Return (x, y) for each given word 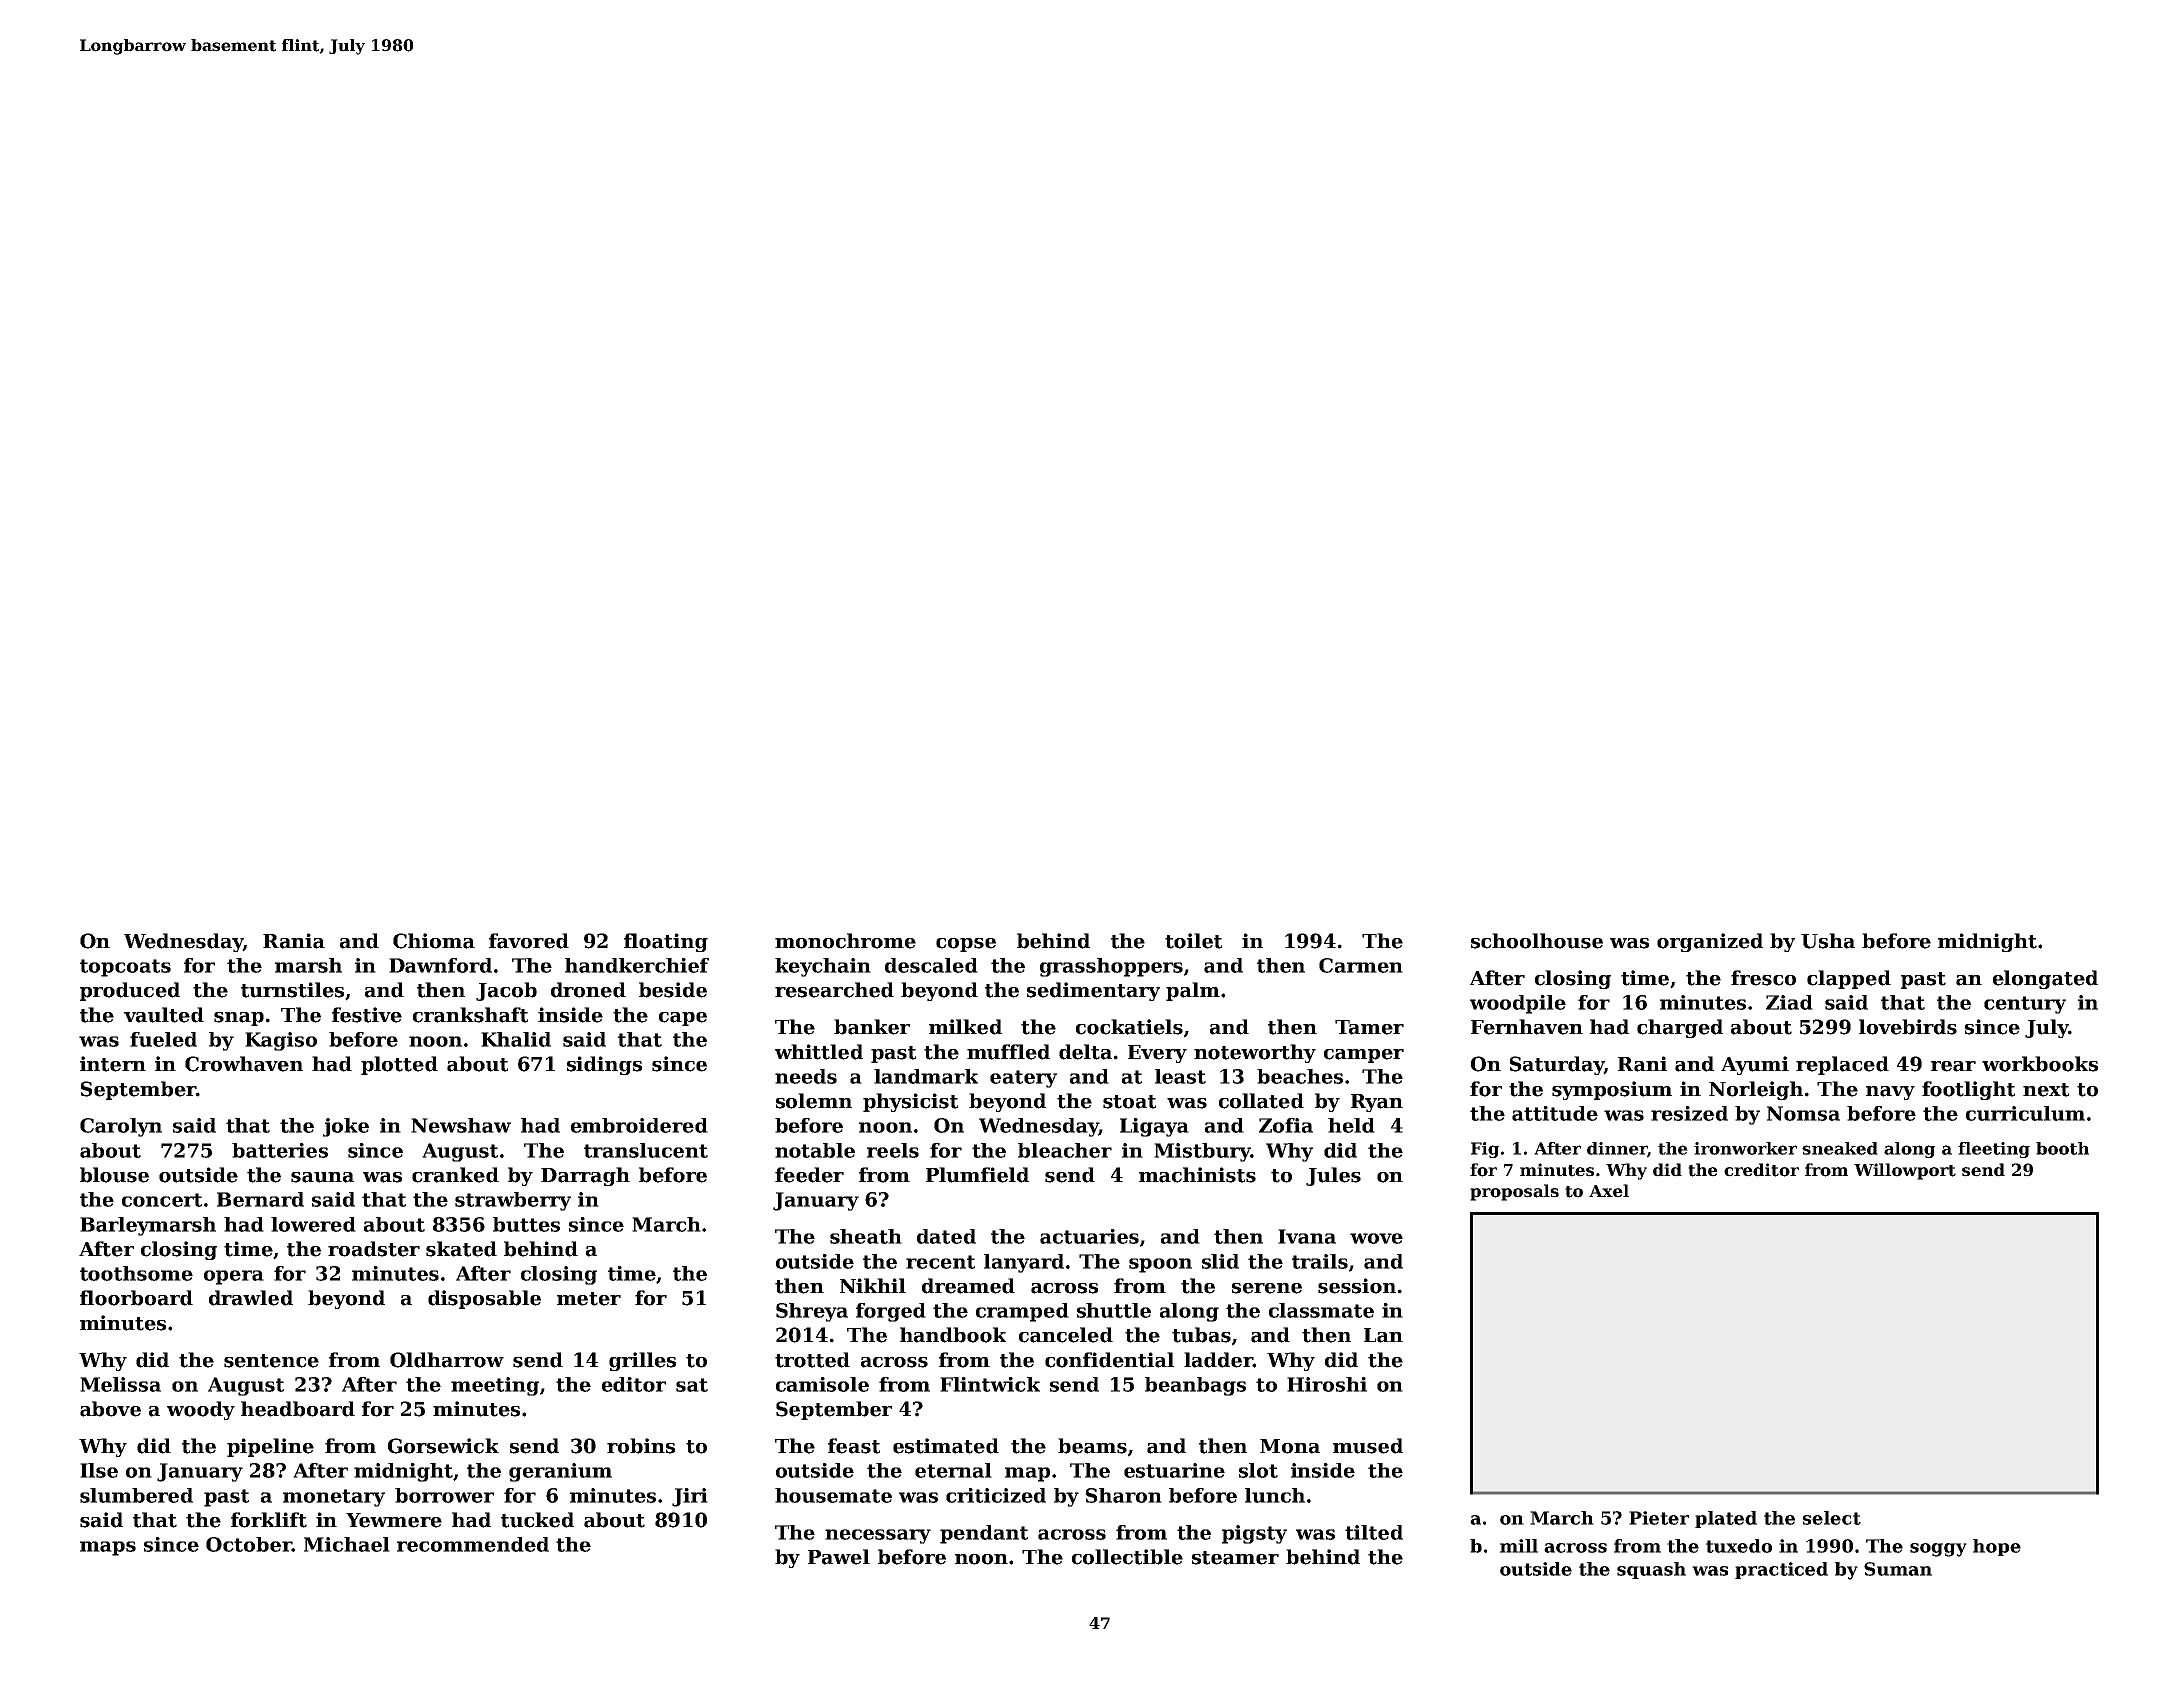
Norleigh (1756, 1090)
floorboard (136, 1298)
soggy (1938, 1550)
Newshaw (461, 1125)
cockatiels (1129, 1027)
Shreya (812, 1312)
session (1357, 1286)
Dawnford (440, 965)
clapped (1849, 979)
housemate (833, 1495)
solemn (814, 1101)
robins (641, 1446)
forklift (269, 1520)
